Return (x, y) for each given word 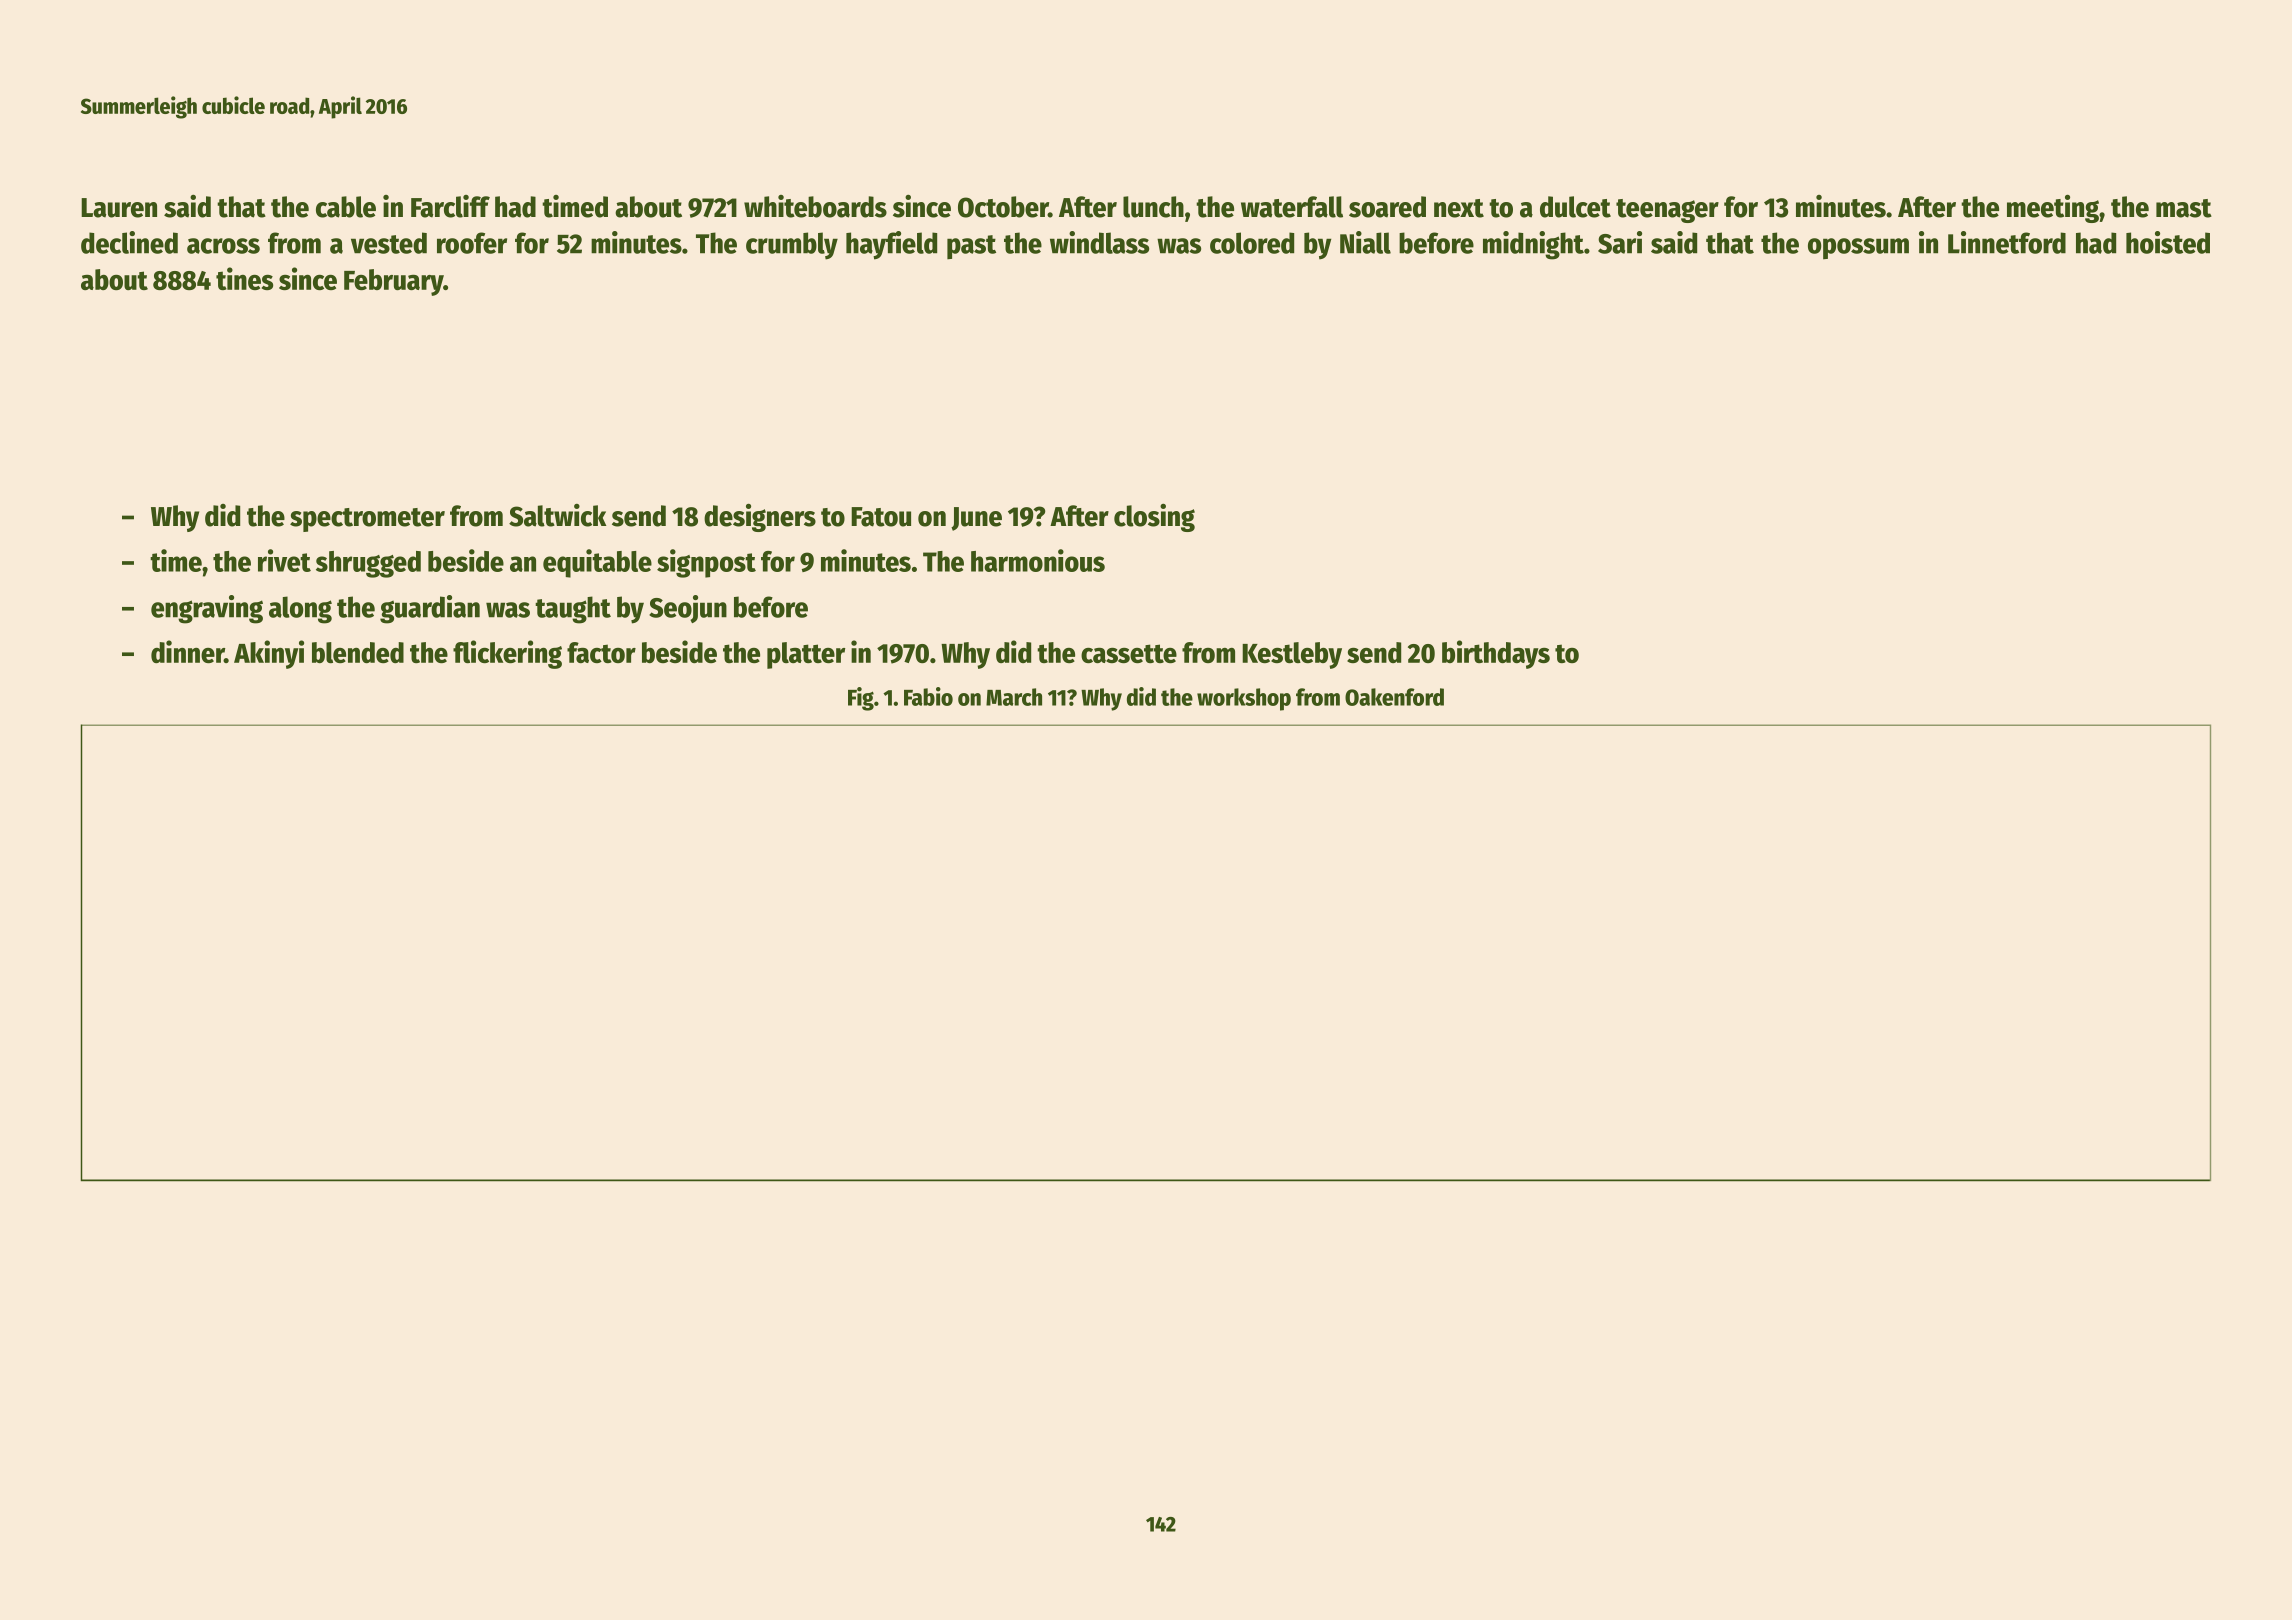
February (394, 282)
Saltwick (557, 515)
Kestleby (1292, 655)
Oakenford (1394, 697)
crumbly (792, 246)
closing (1154, 518)
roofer (472, 243)
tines (244, 278)
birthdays (1496, 654)
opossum (1858, 249)
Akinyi (269, 654)
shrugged (368, 564)
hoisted (2168, 242)
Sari (1620, 242)
